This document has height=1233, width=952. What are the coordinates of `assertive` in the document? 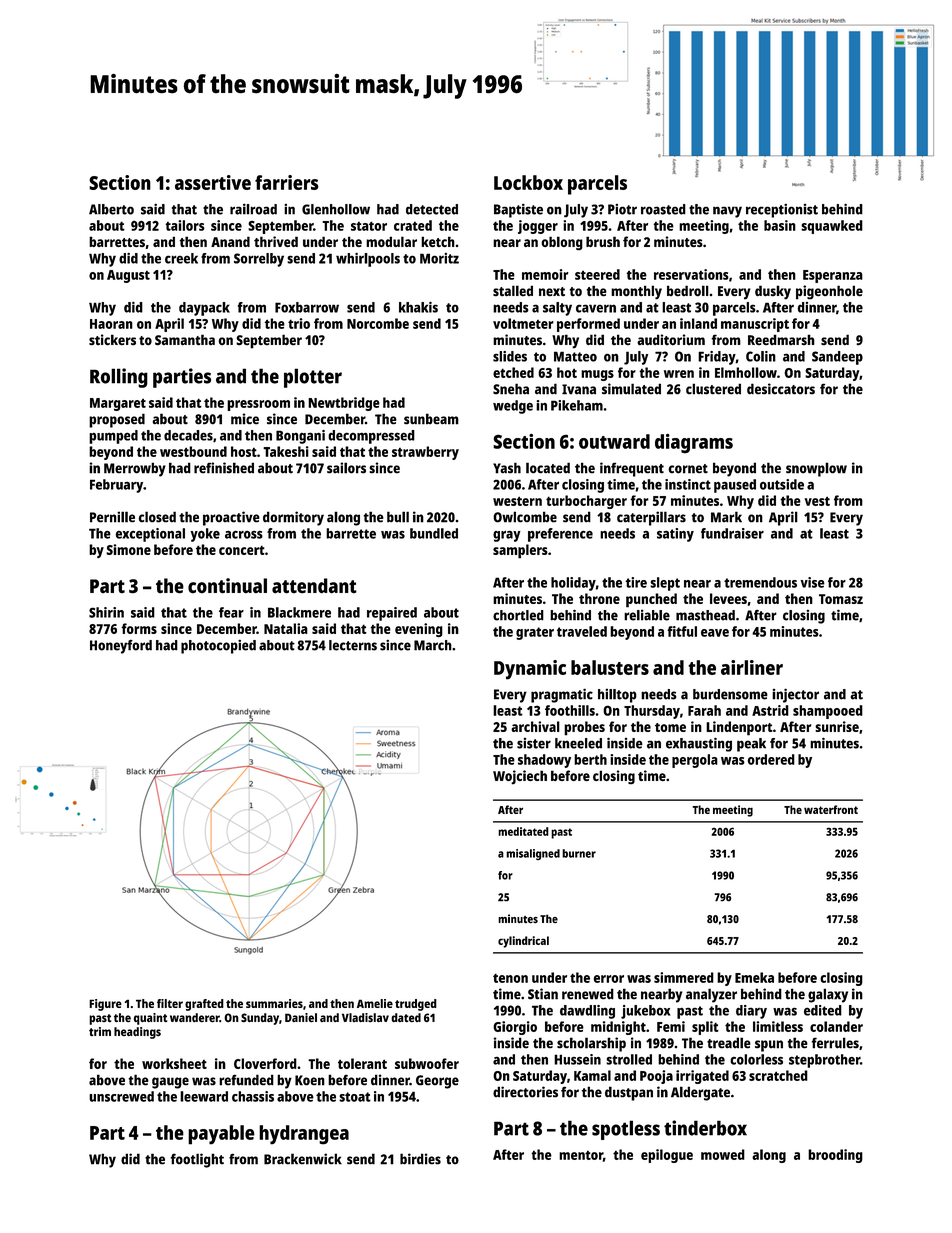 It's located at (213, 182).
